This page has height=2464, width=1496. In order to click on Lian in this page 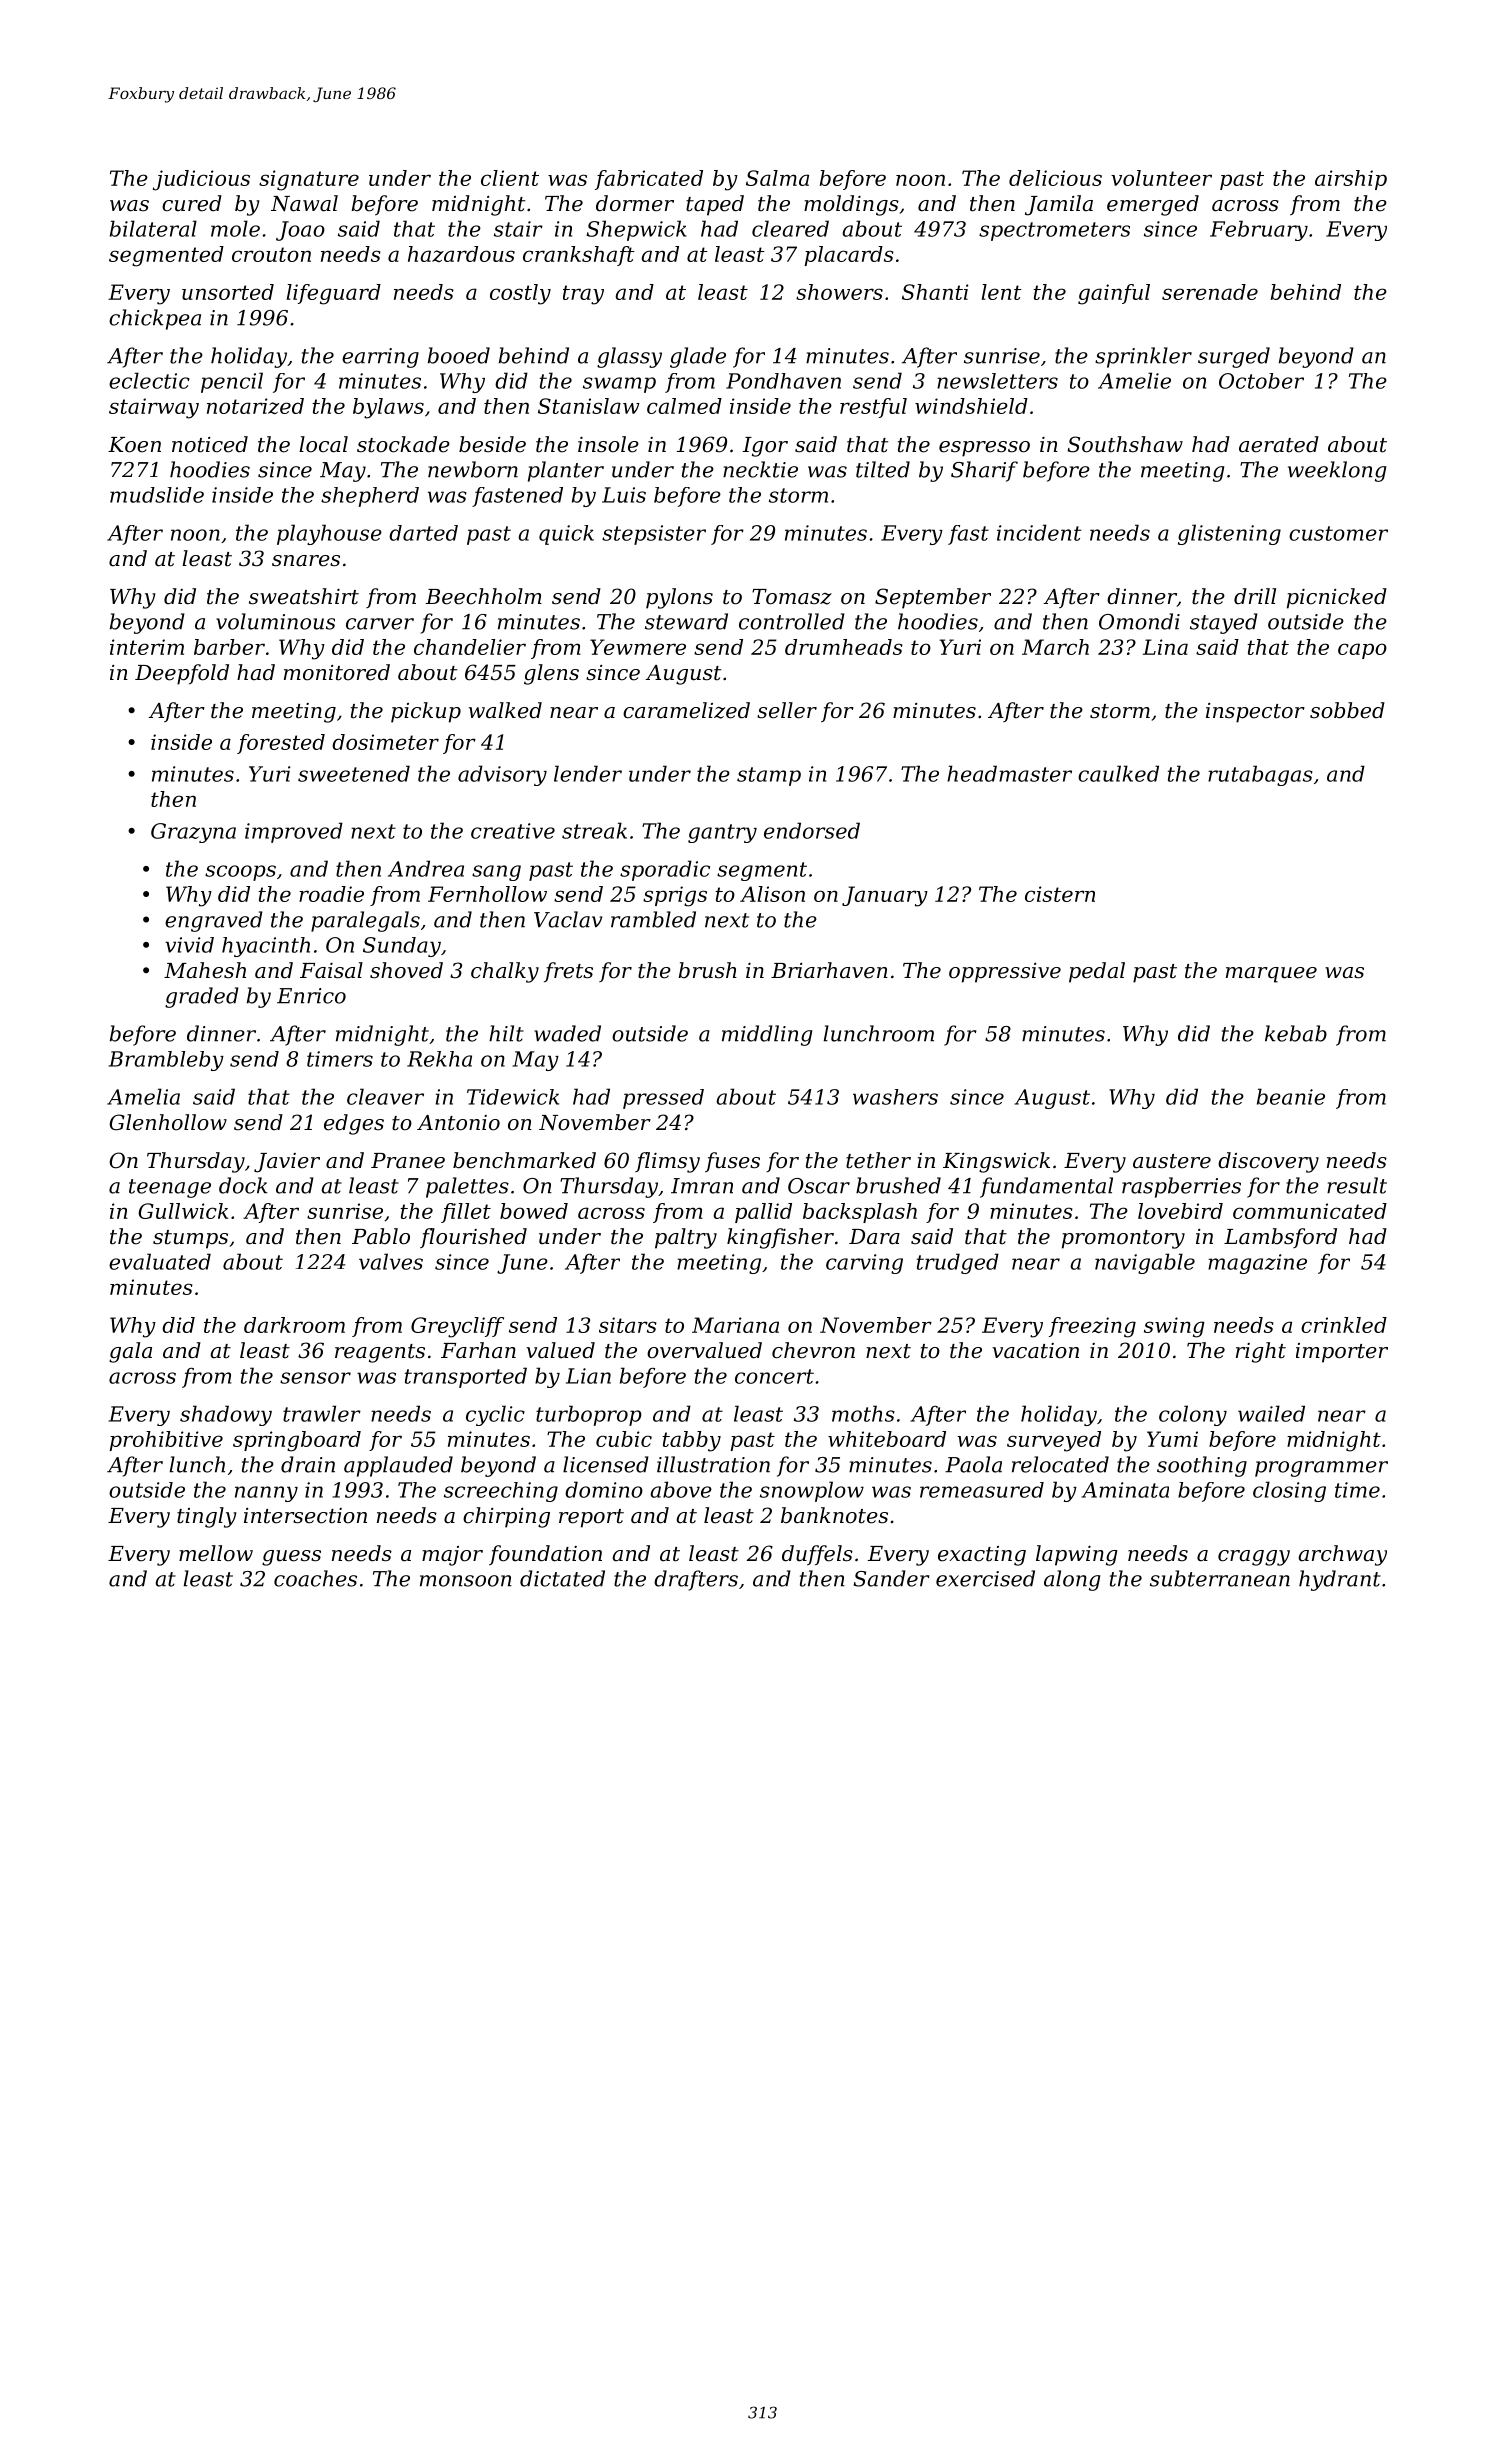, I will do `click(588, 1376)`.
